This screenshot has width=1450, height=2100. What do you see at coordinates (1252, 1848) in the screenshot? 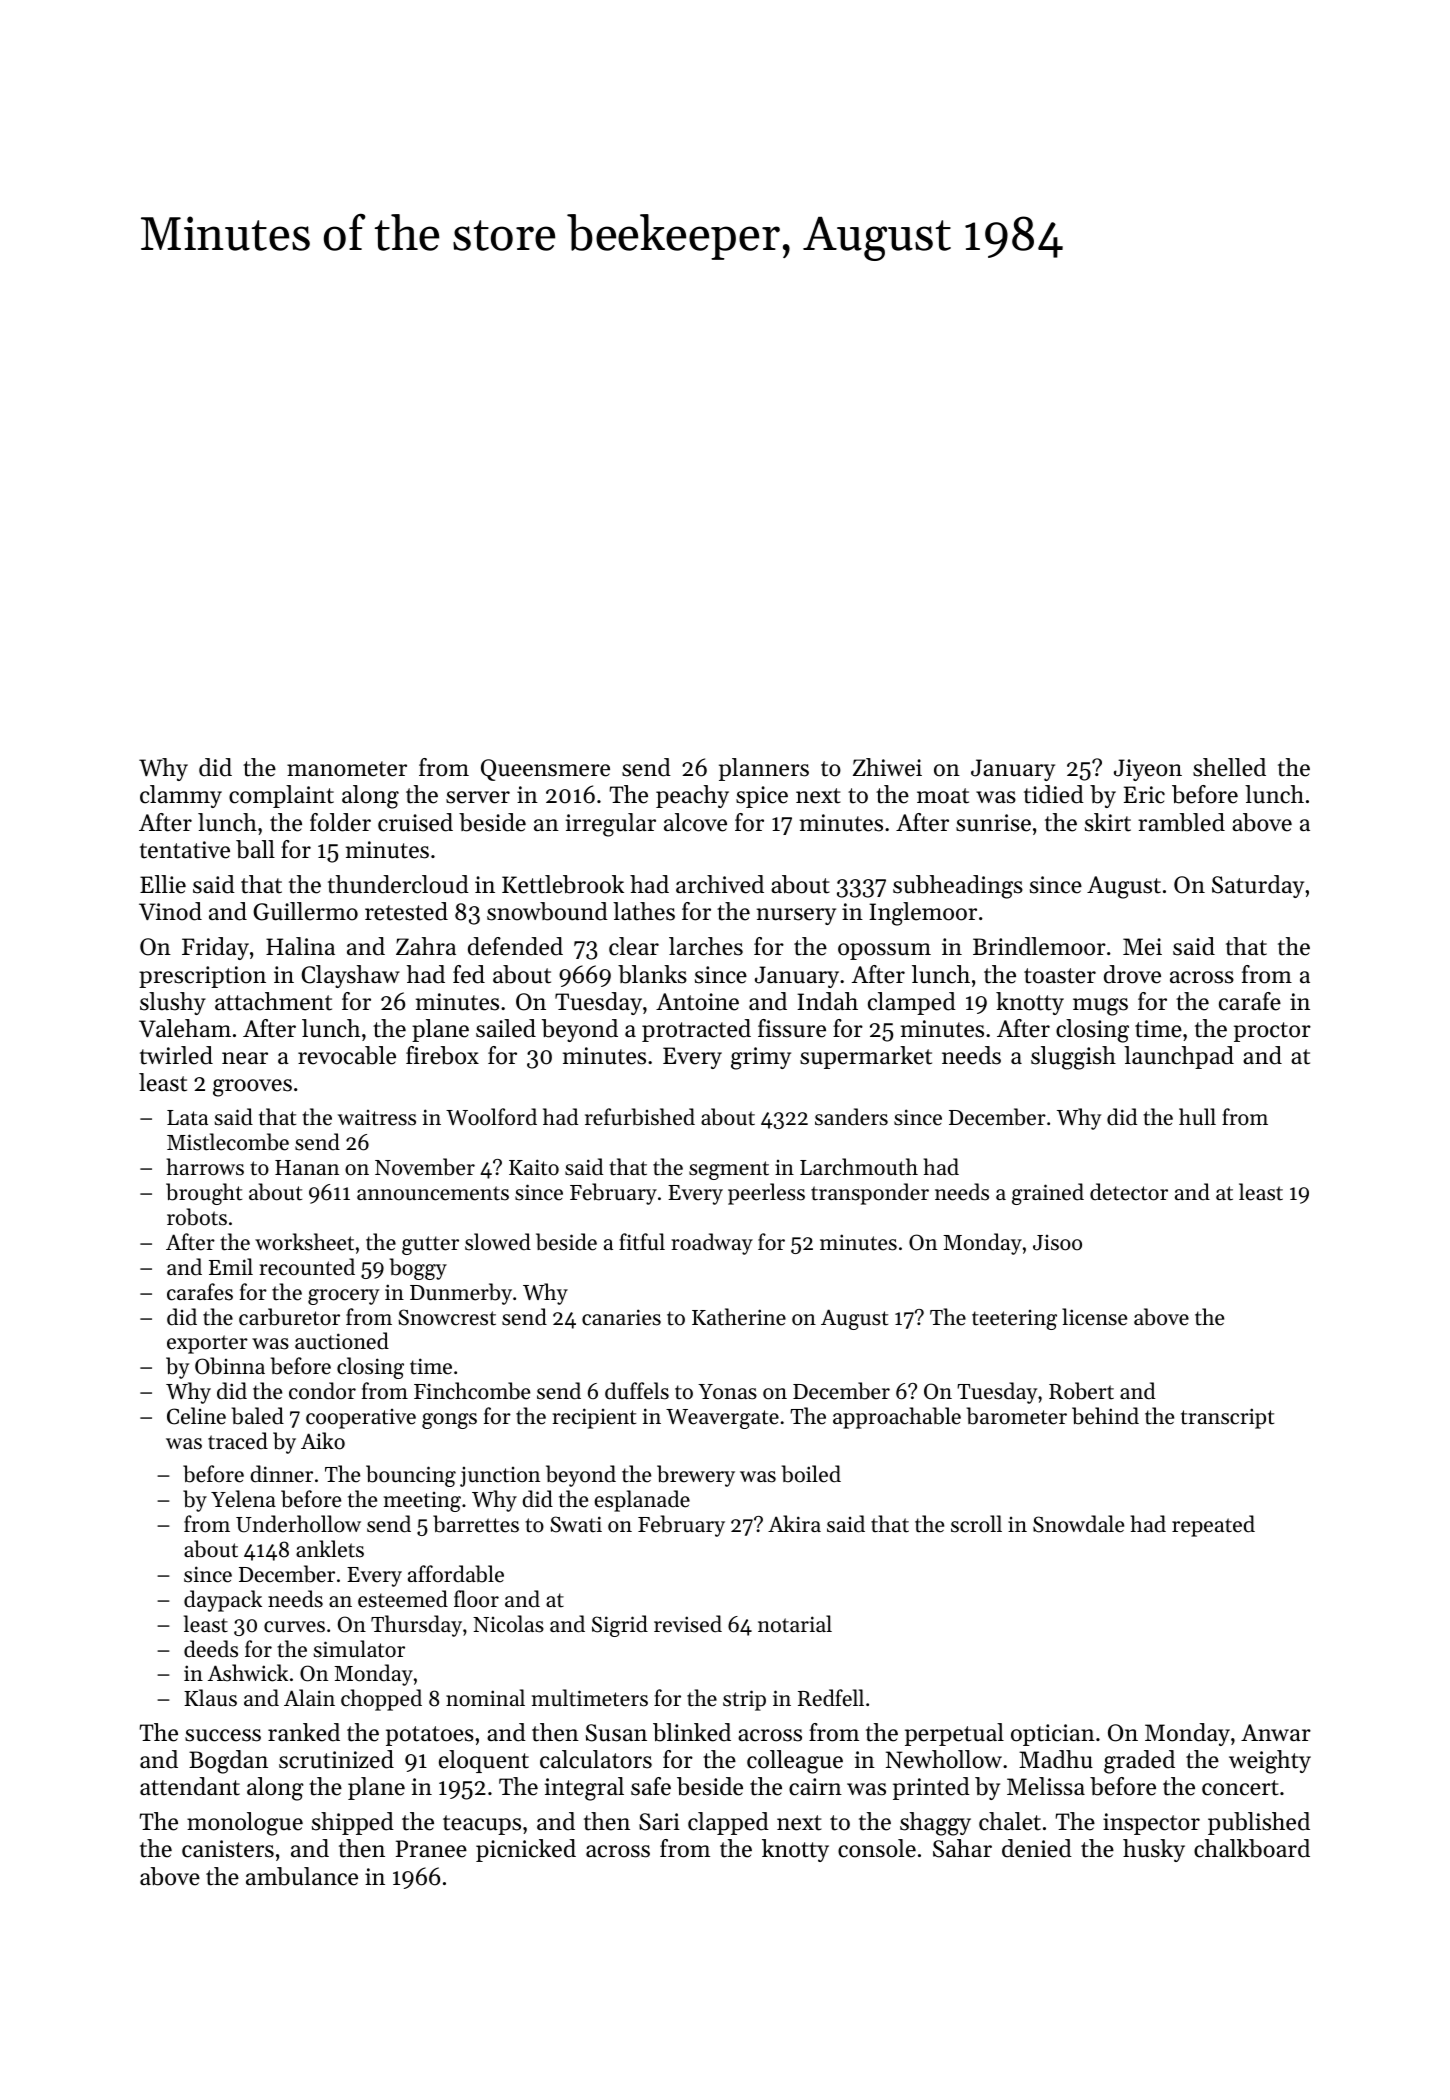
I see `chalkboard` at bounding box center [1252, 1848].
